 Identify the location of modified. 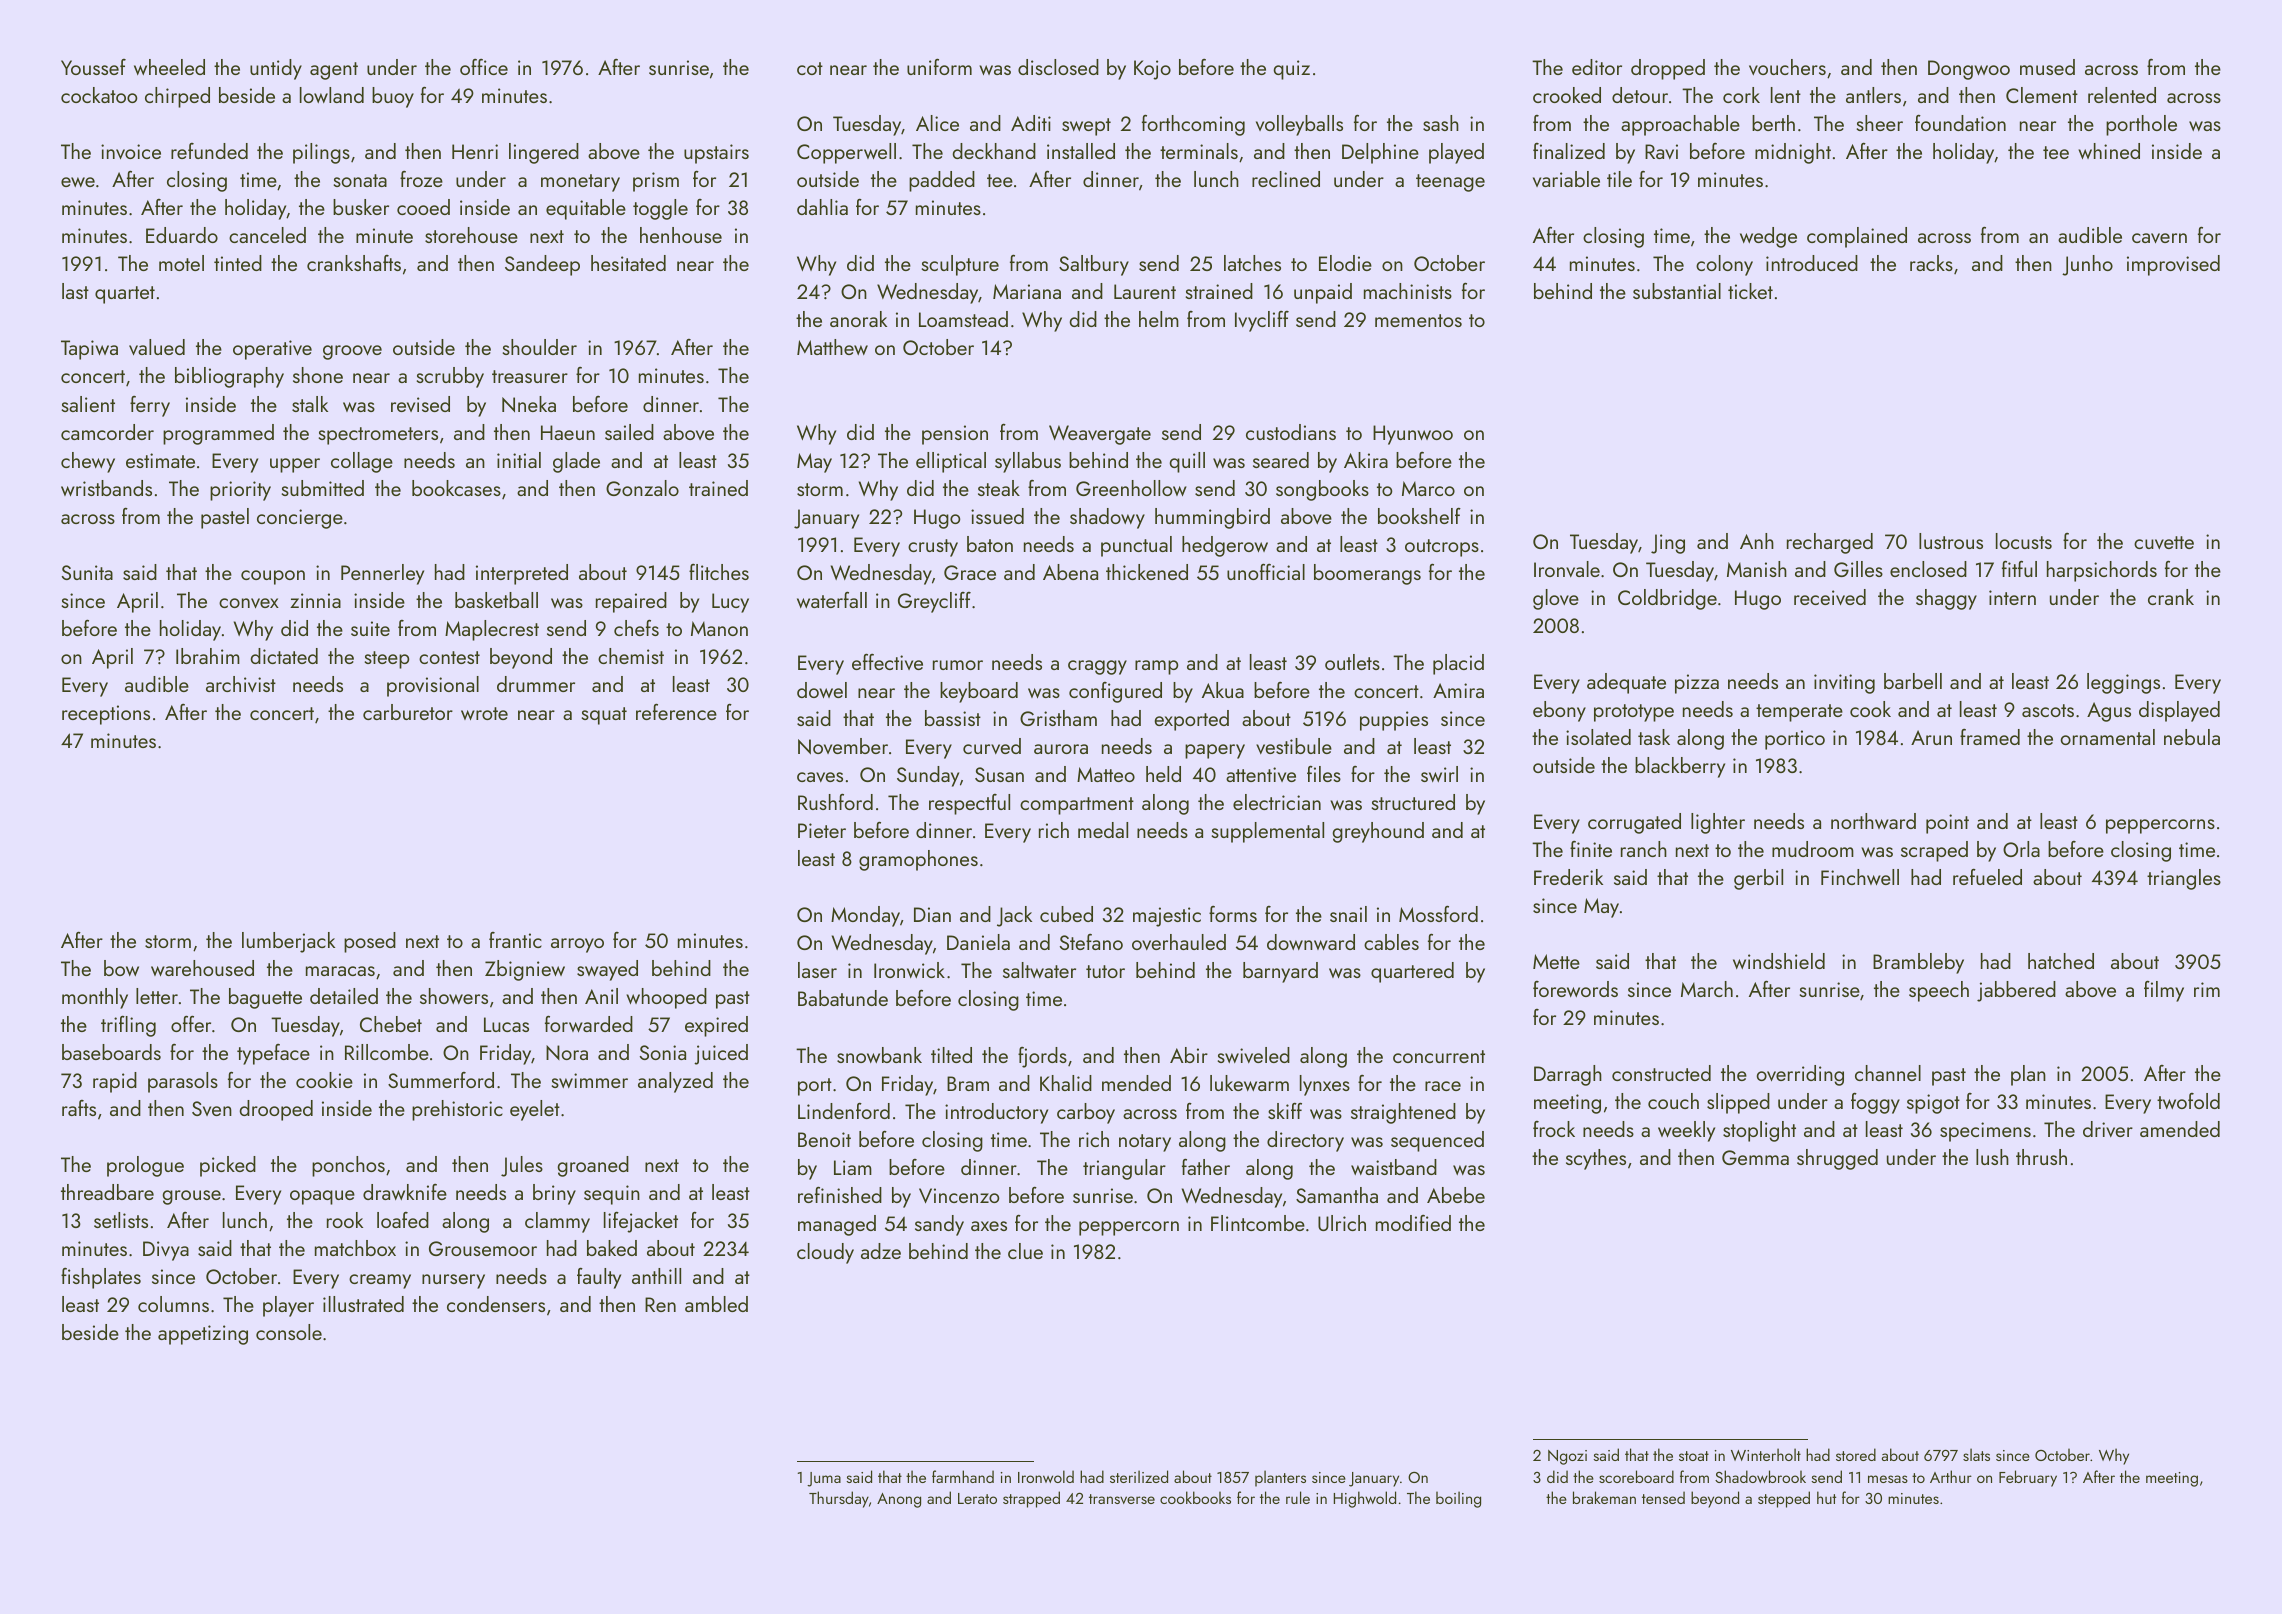
(1413, 1223).
